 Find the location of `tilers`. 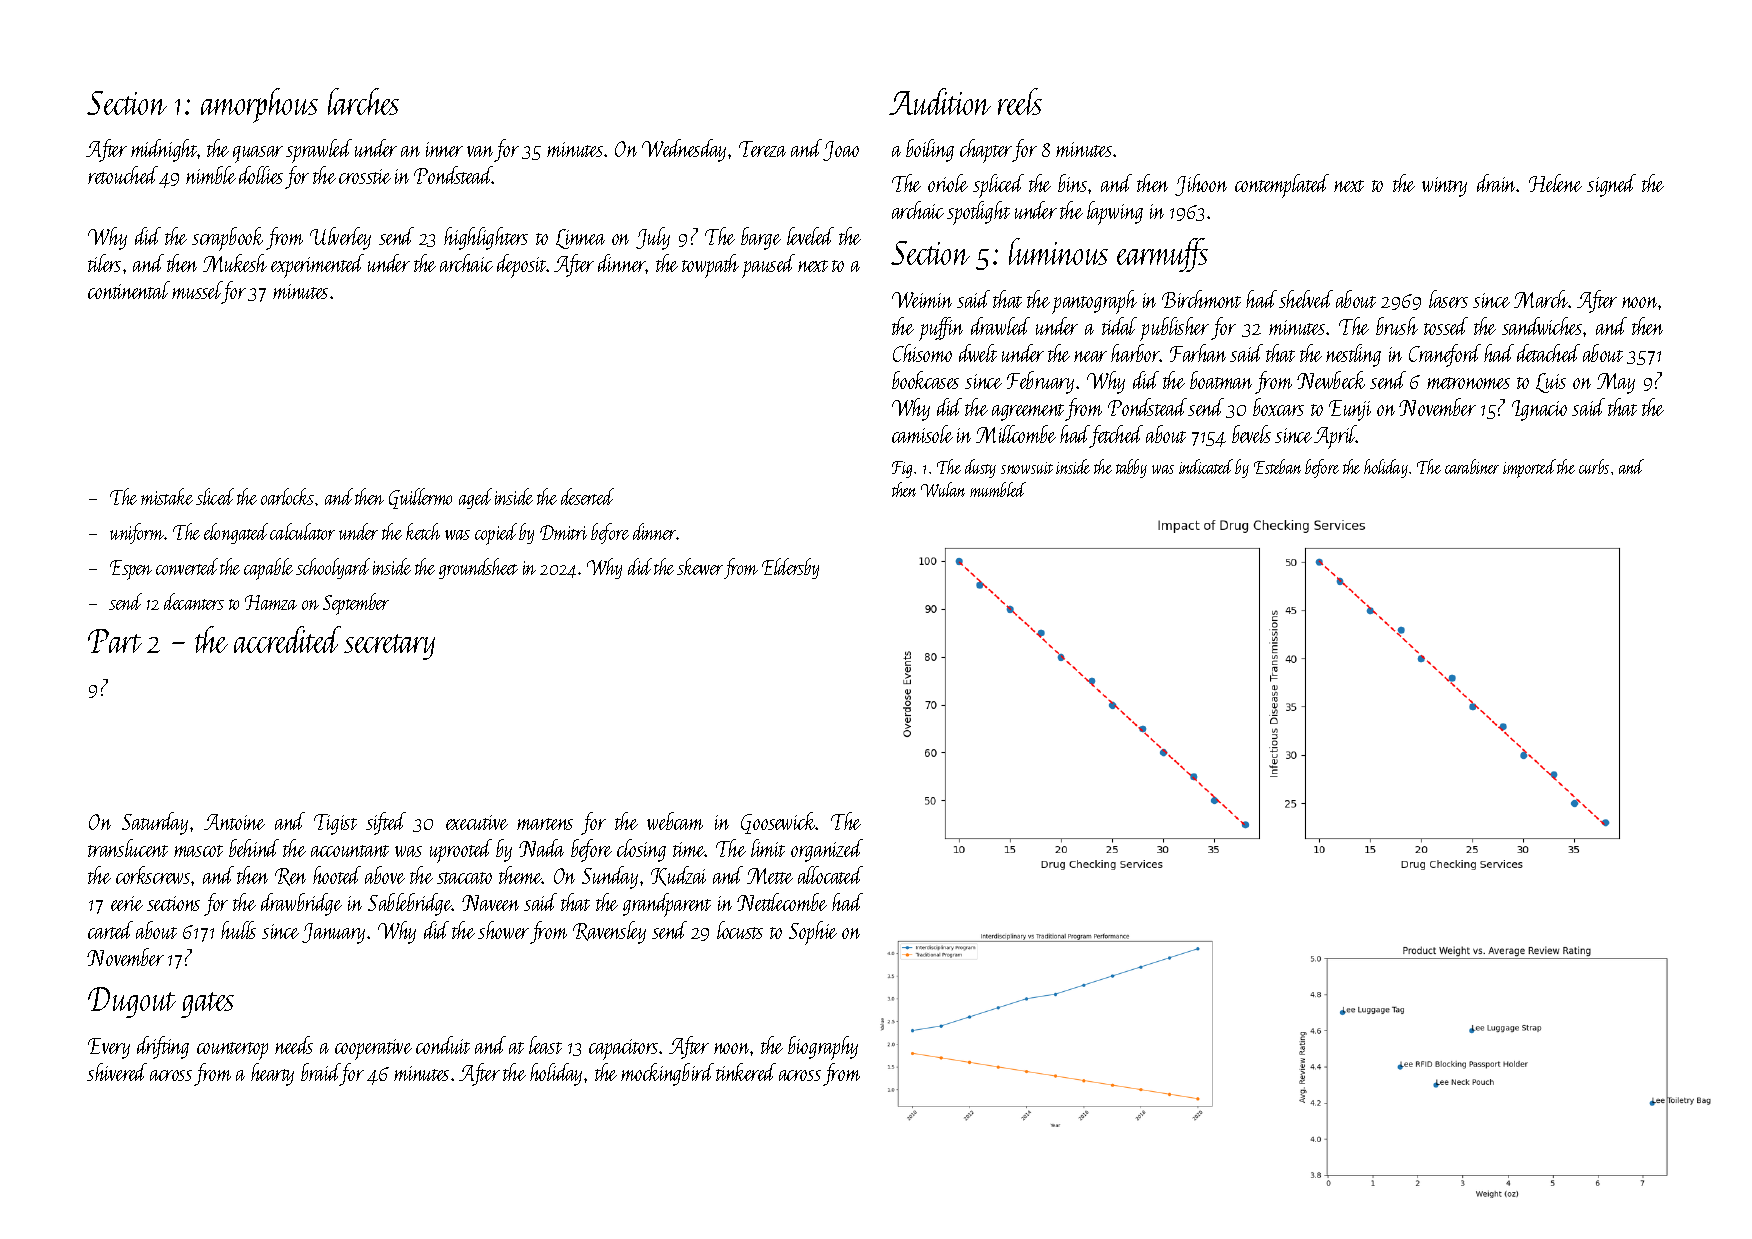

tilers is located at coordinates (104, 263).
